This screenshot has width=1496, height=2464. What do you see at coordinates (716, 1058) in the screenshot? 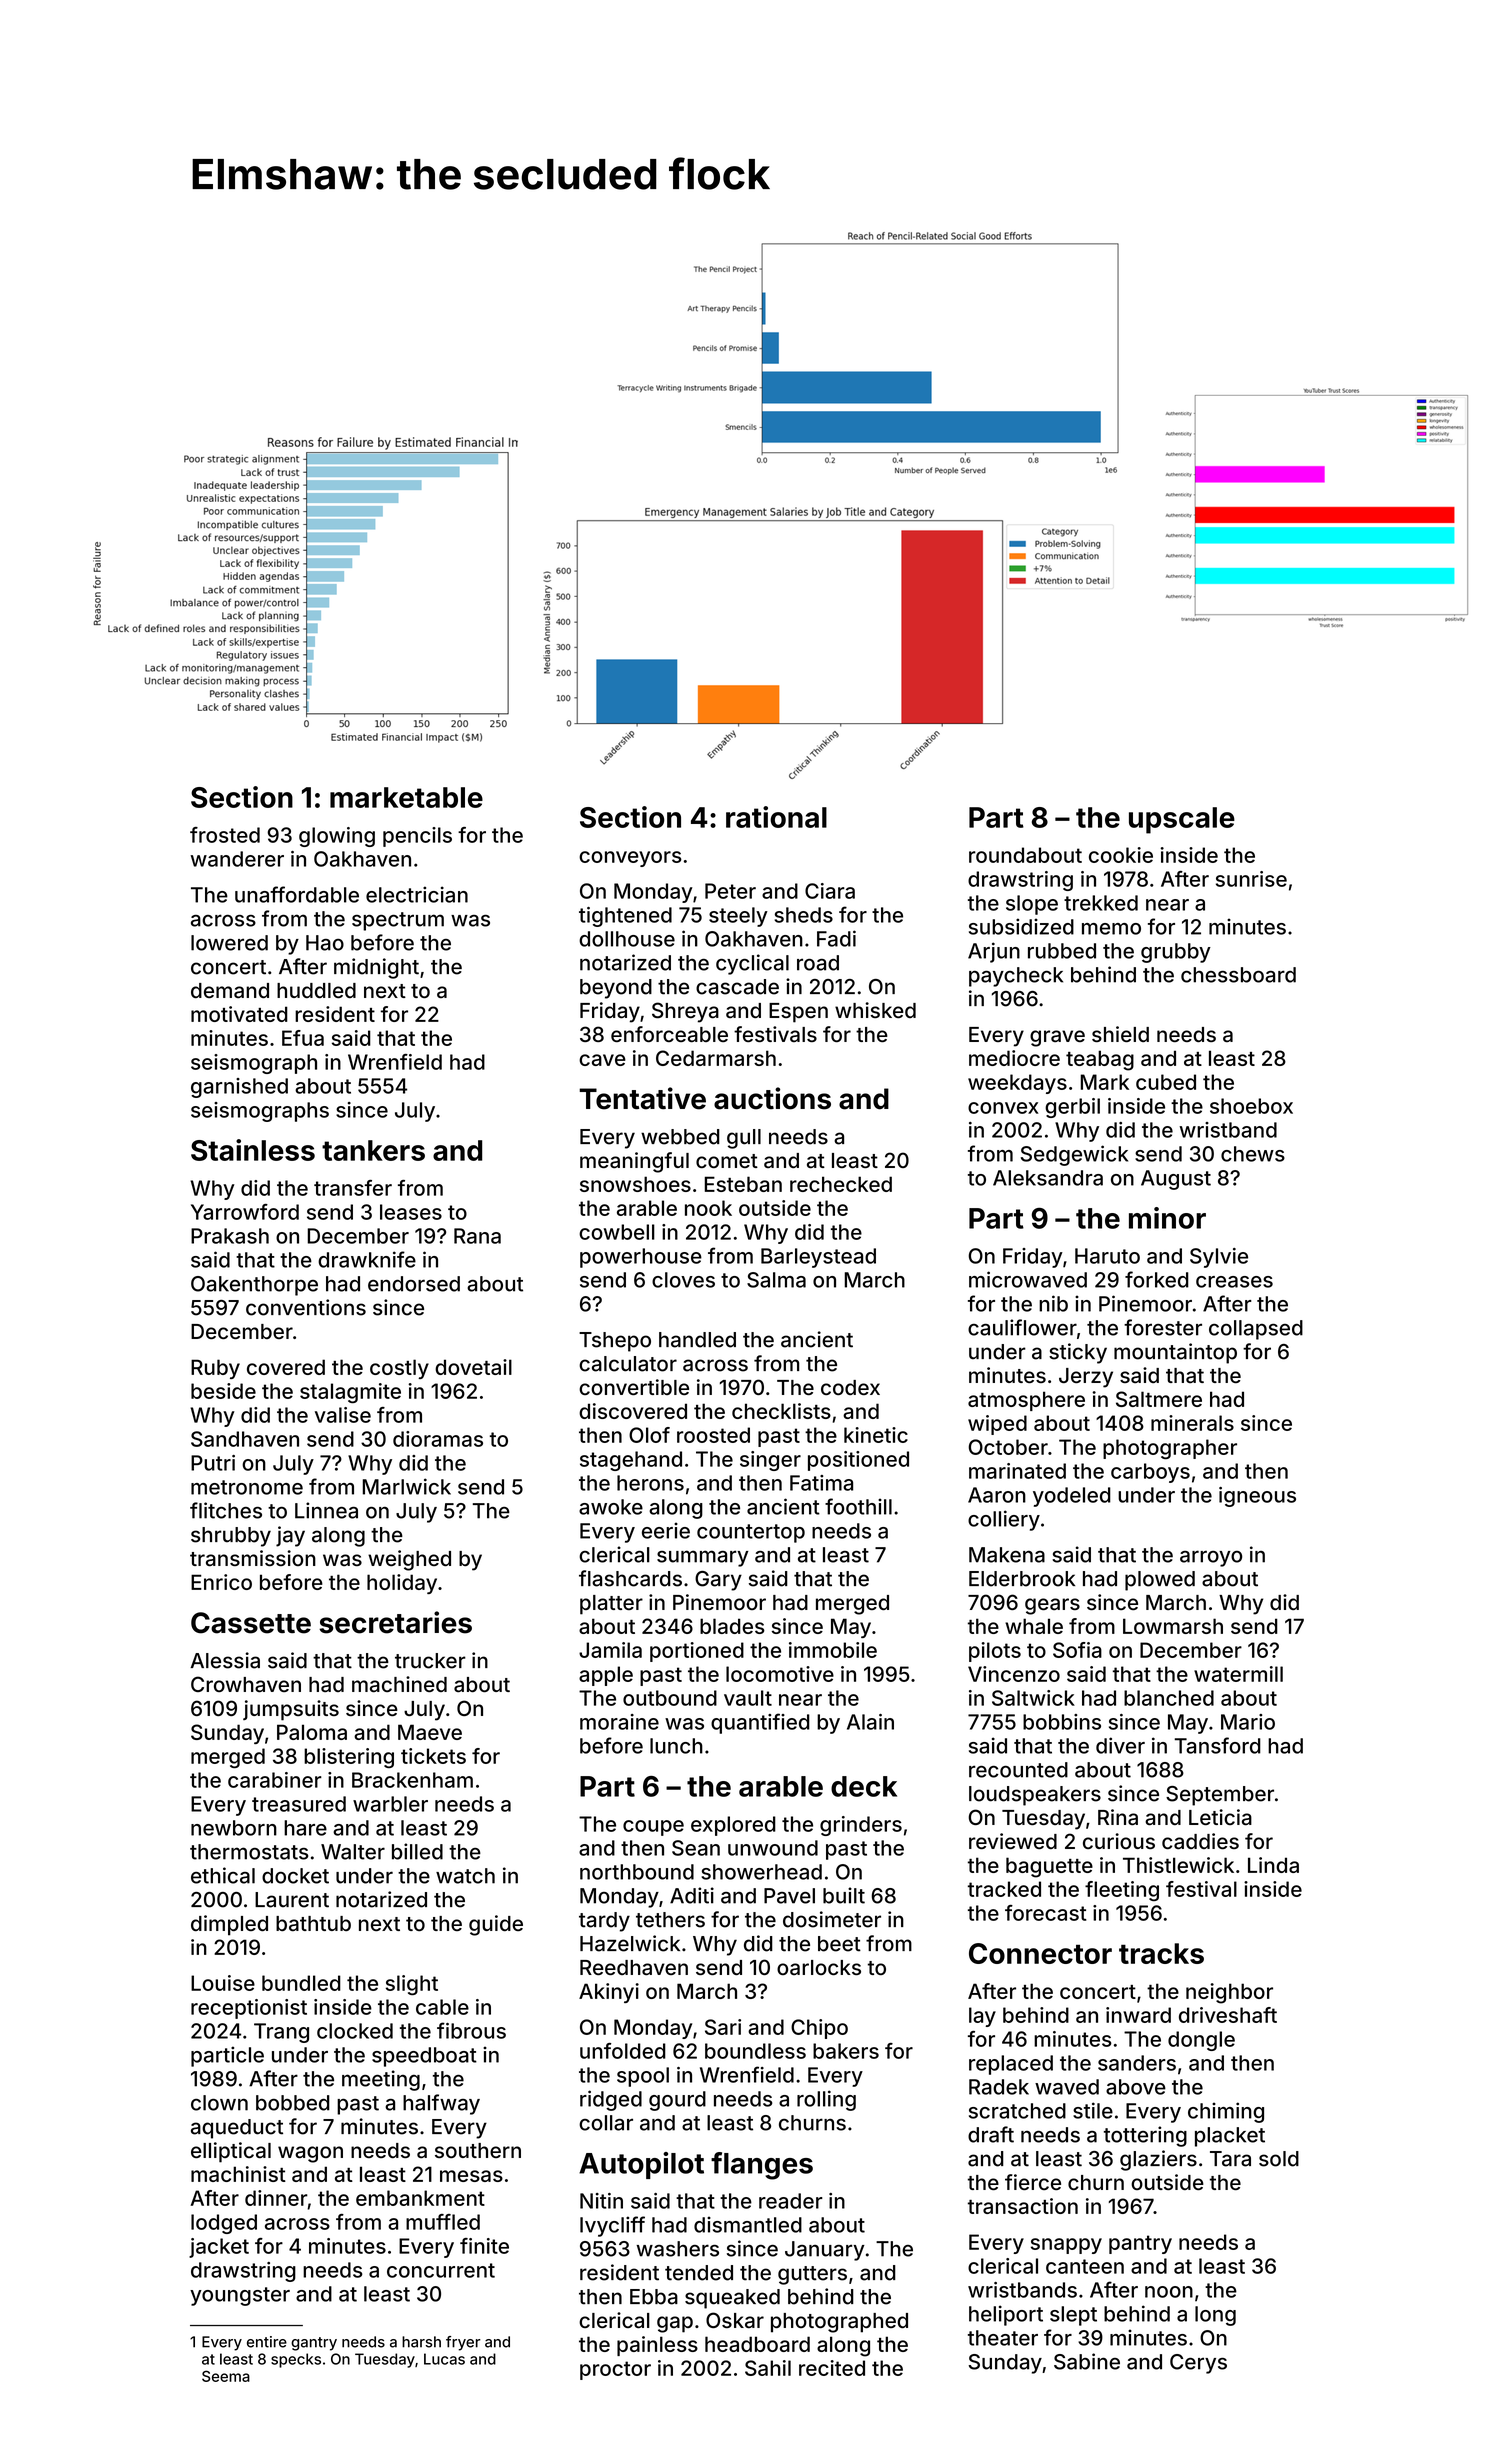
I see `Cedarmarsh` at bounding box center [716, 1058].
